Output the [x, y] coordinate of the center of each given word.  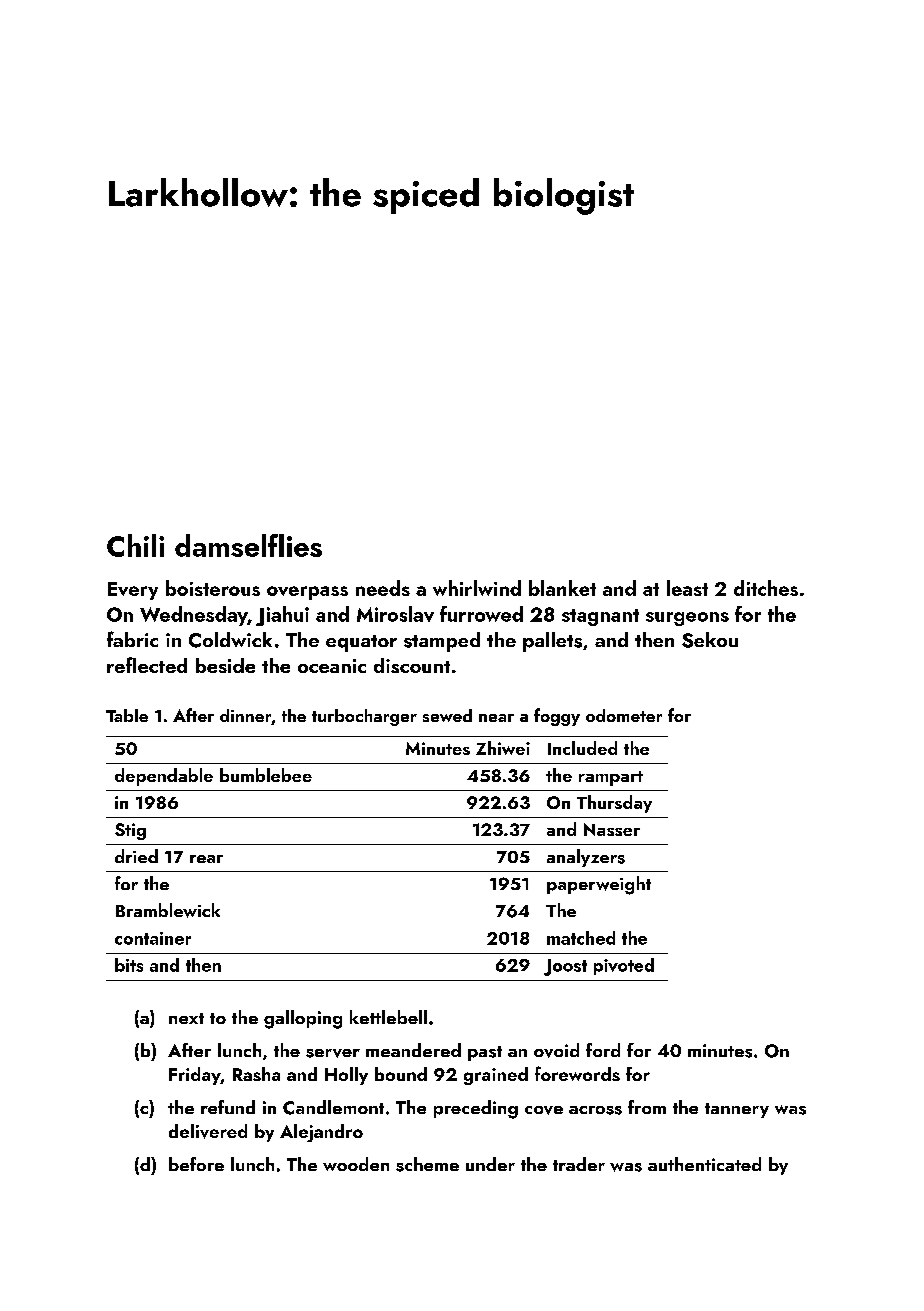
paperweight [599, 885]
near [496, 718]
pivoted [624, 966]
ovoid [556, 1050]
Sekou [710, 640]
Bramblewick [168, 910]
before [196, 1164]
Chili [135, 545]
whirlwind [477, 588]
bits [129, 965]
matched [581, 938]
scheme [427, 1164]
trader [579, 1164]
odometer [624, 715]
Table [127, 715]
